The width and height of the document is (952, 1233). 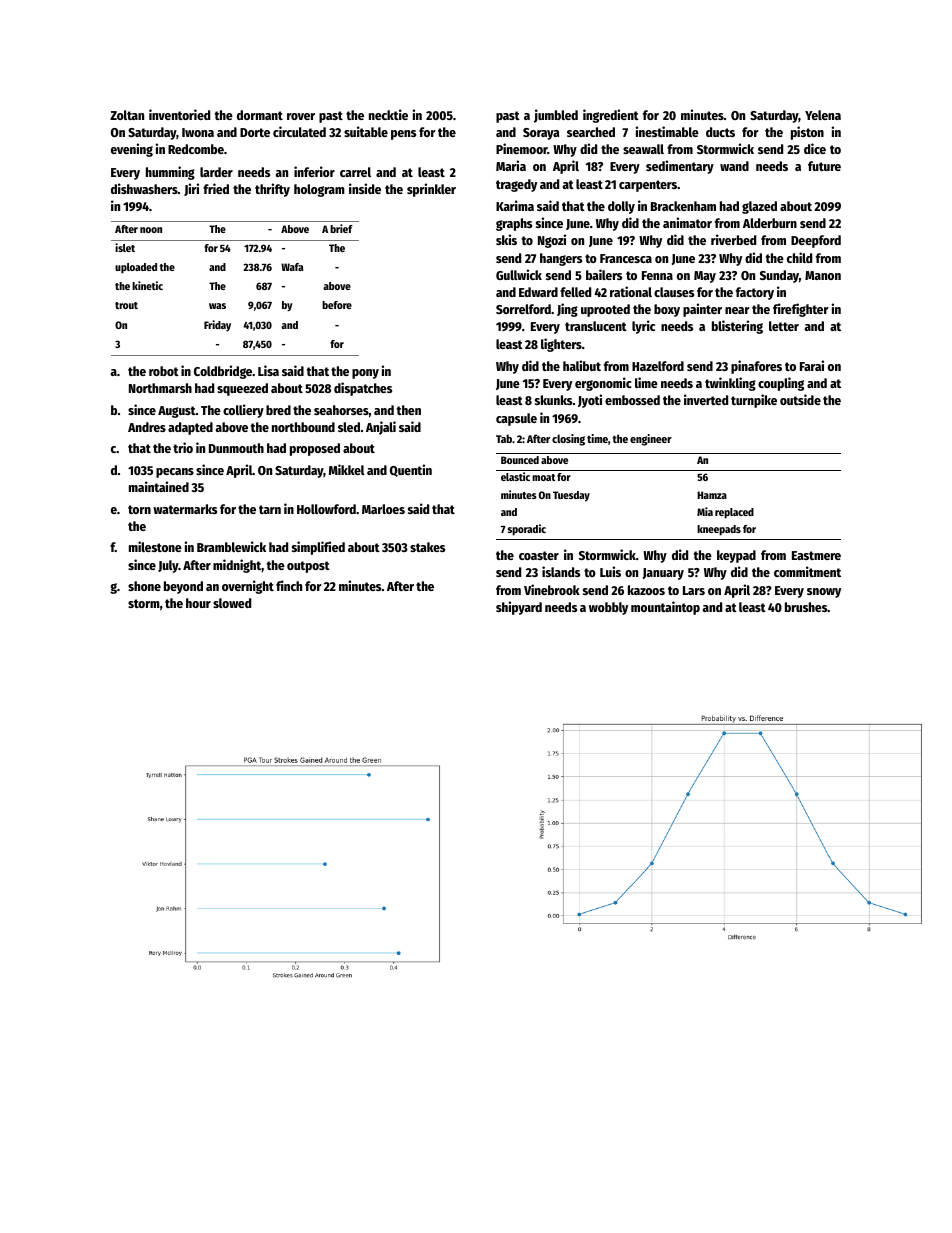 What do you see at coordinates (544, 477) in the document?
I see `moat` at bounding box center [544, 477].
